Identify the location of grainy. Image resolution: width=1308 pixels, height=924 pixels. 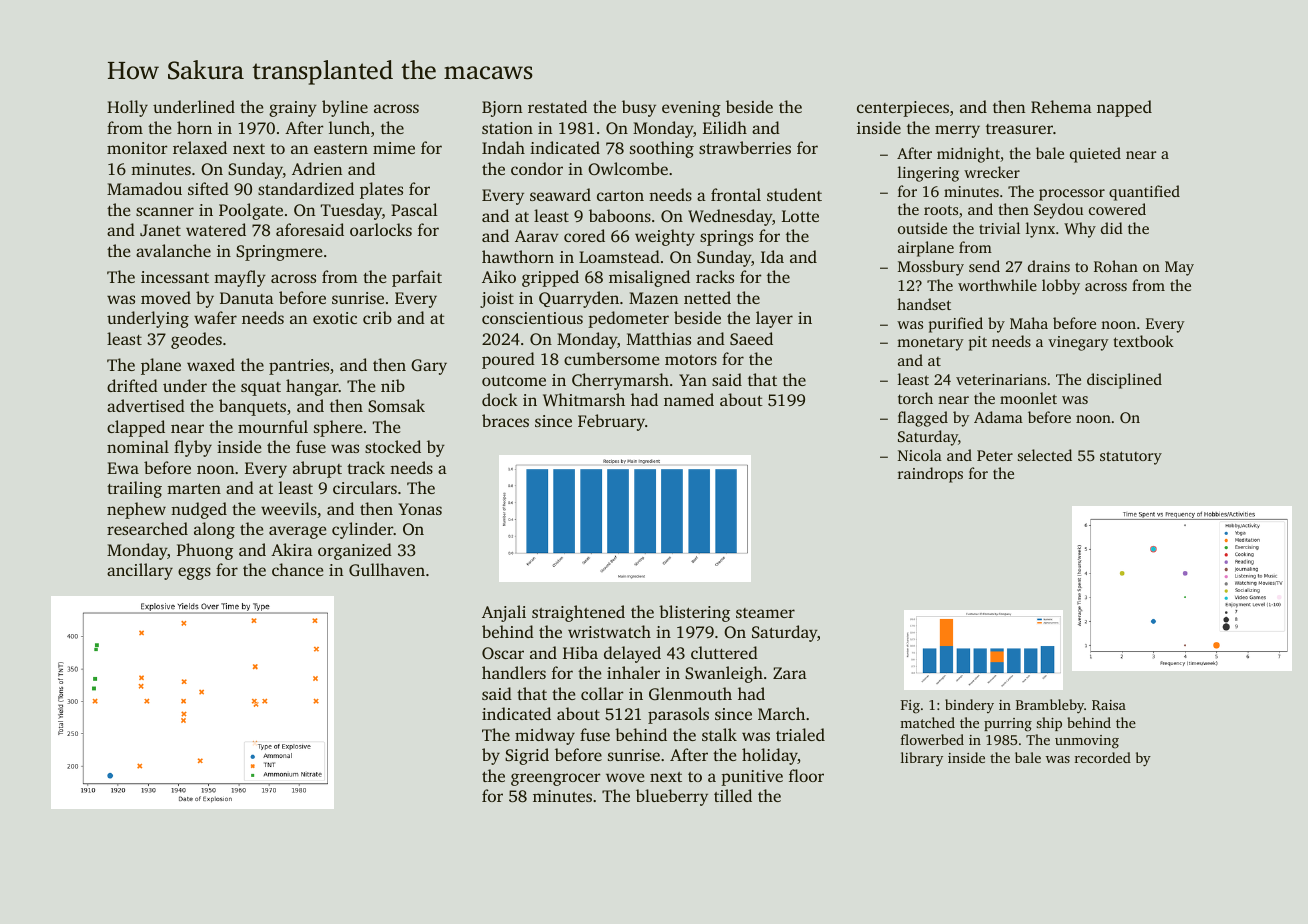
(293, 109).
